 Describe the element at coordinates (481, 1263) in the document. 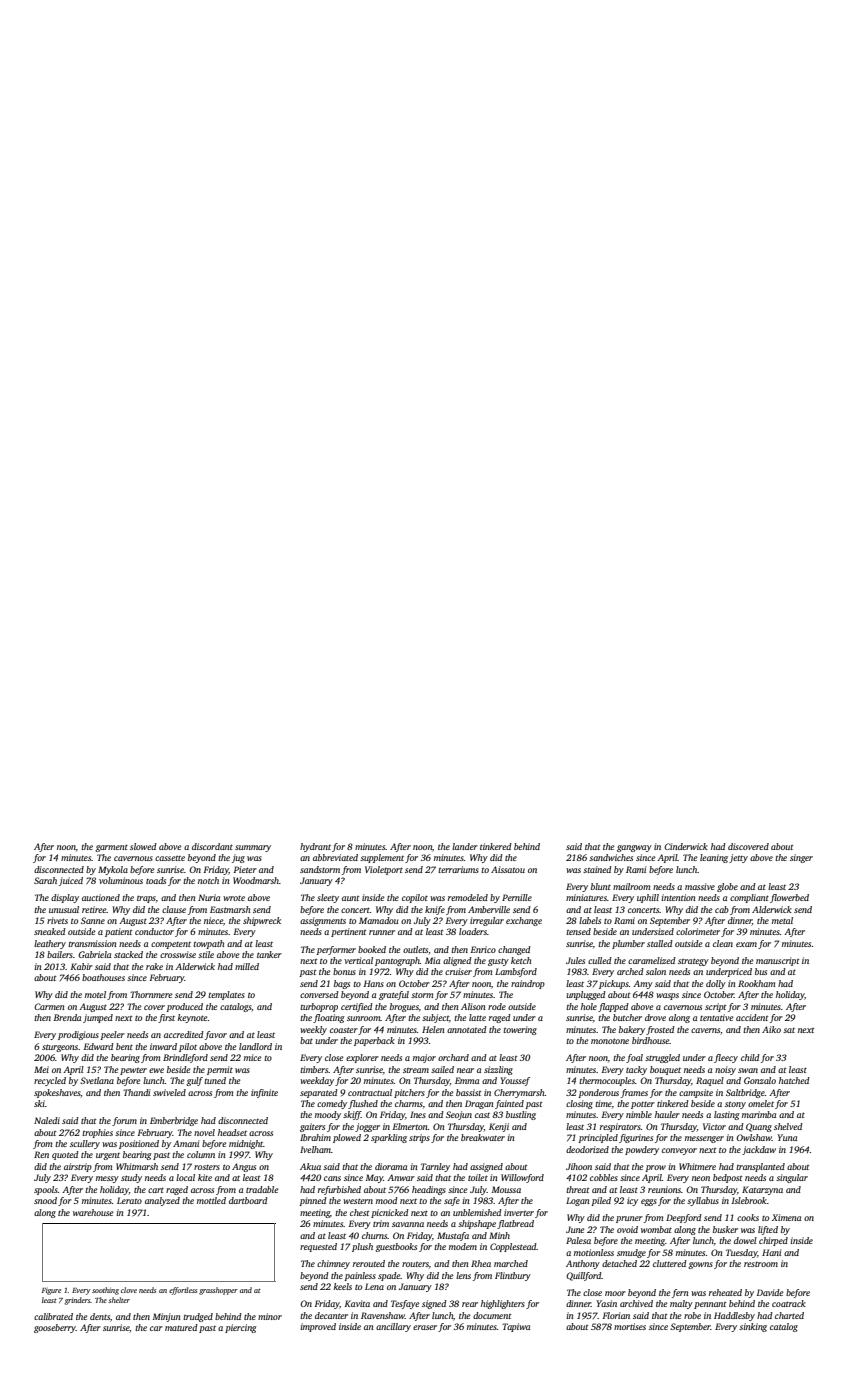

I see `Rhea` at that location.
